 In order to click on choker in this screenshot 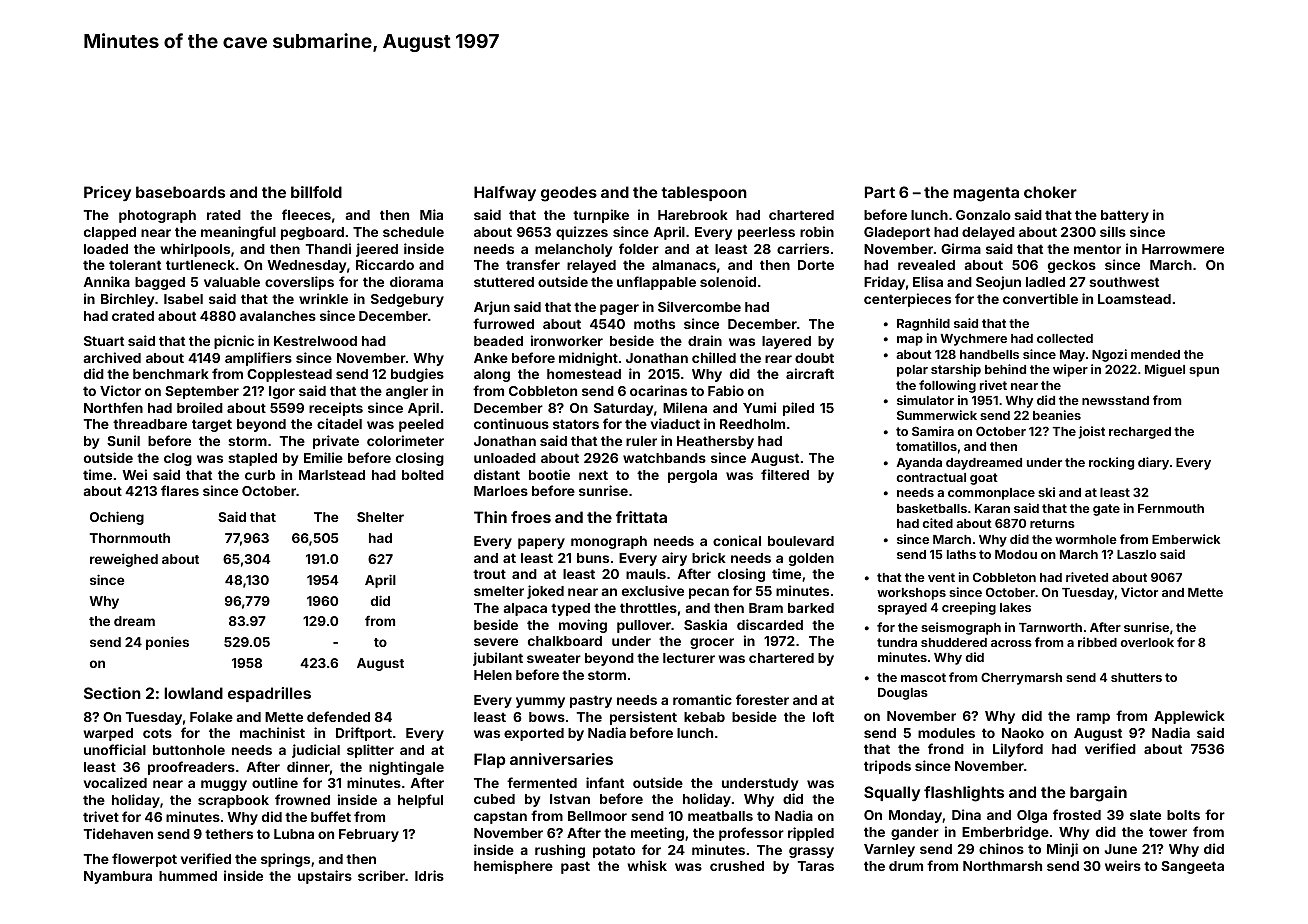, I will do `click(1050, 192)`.
